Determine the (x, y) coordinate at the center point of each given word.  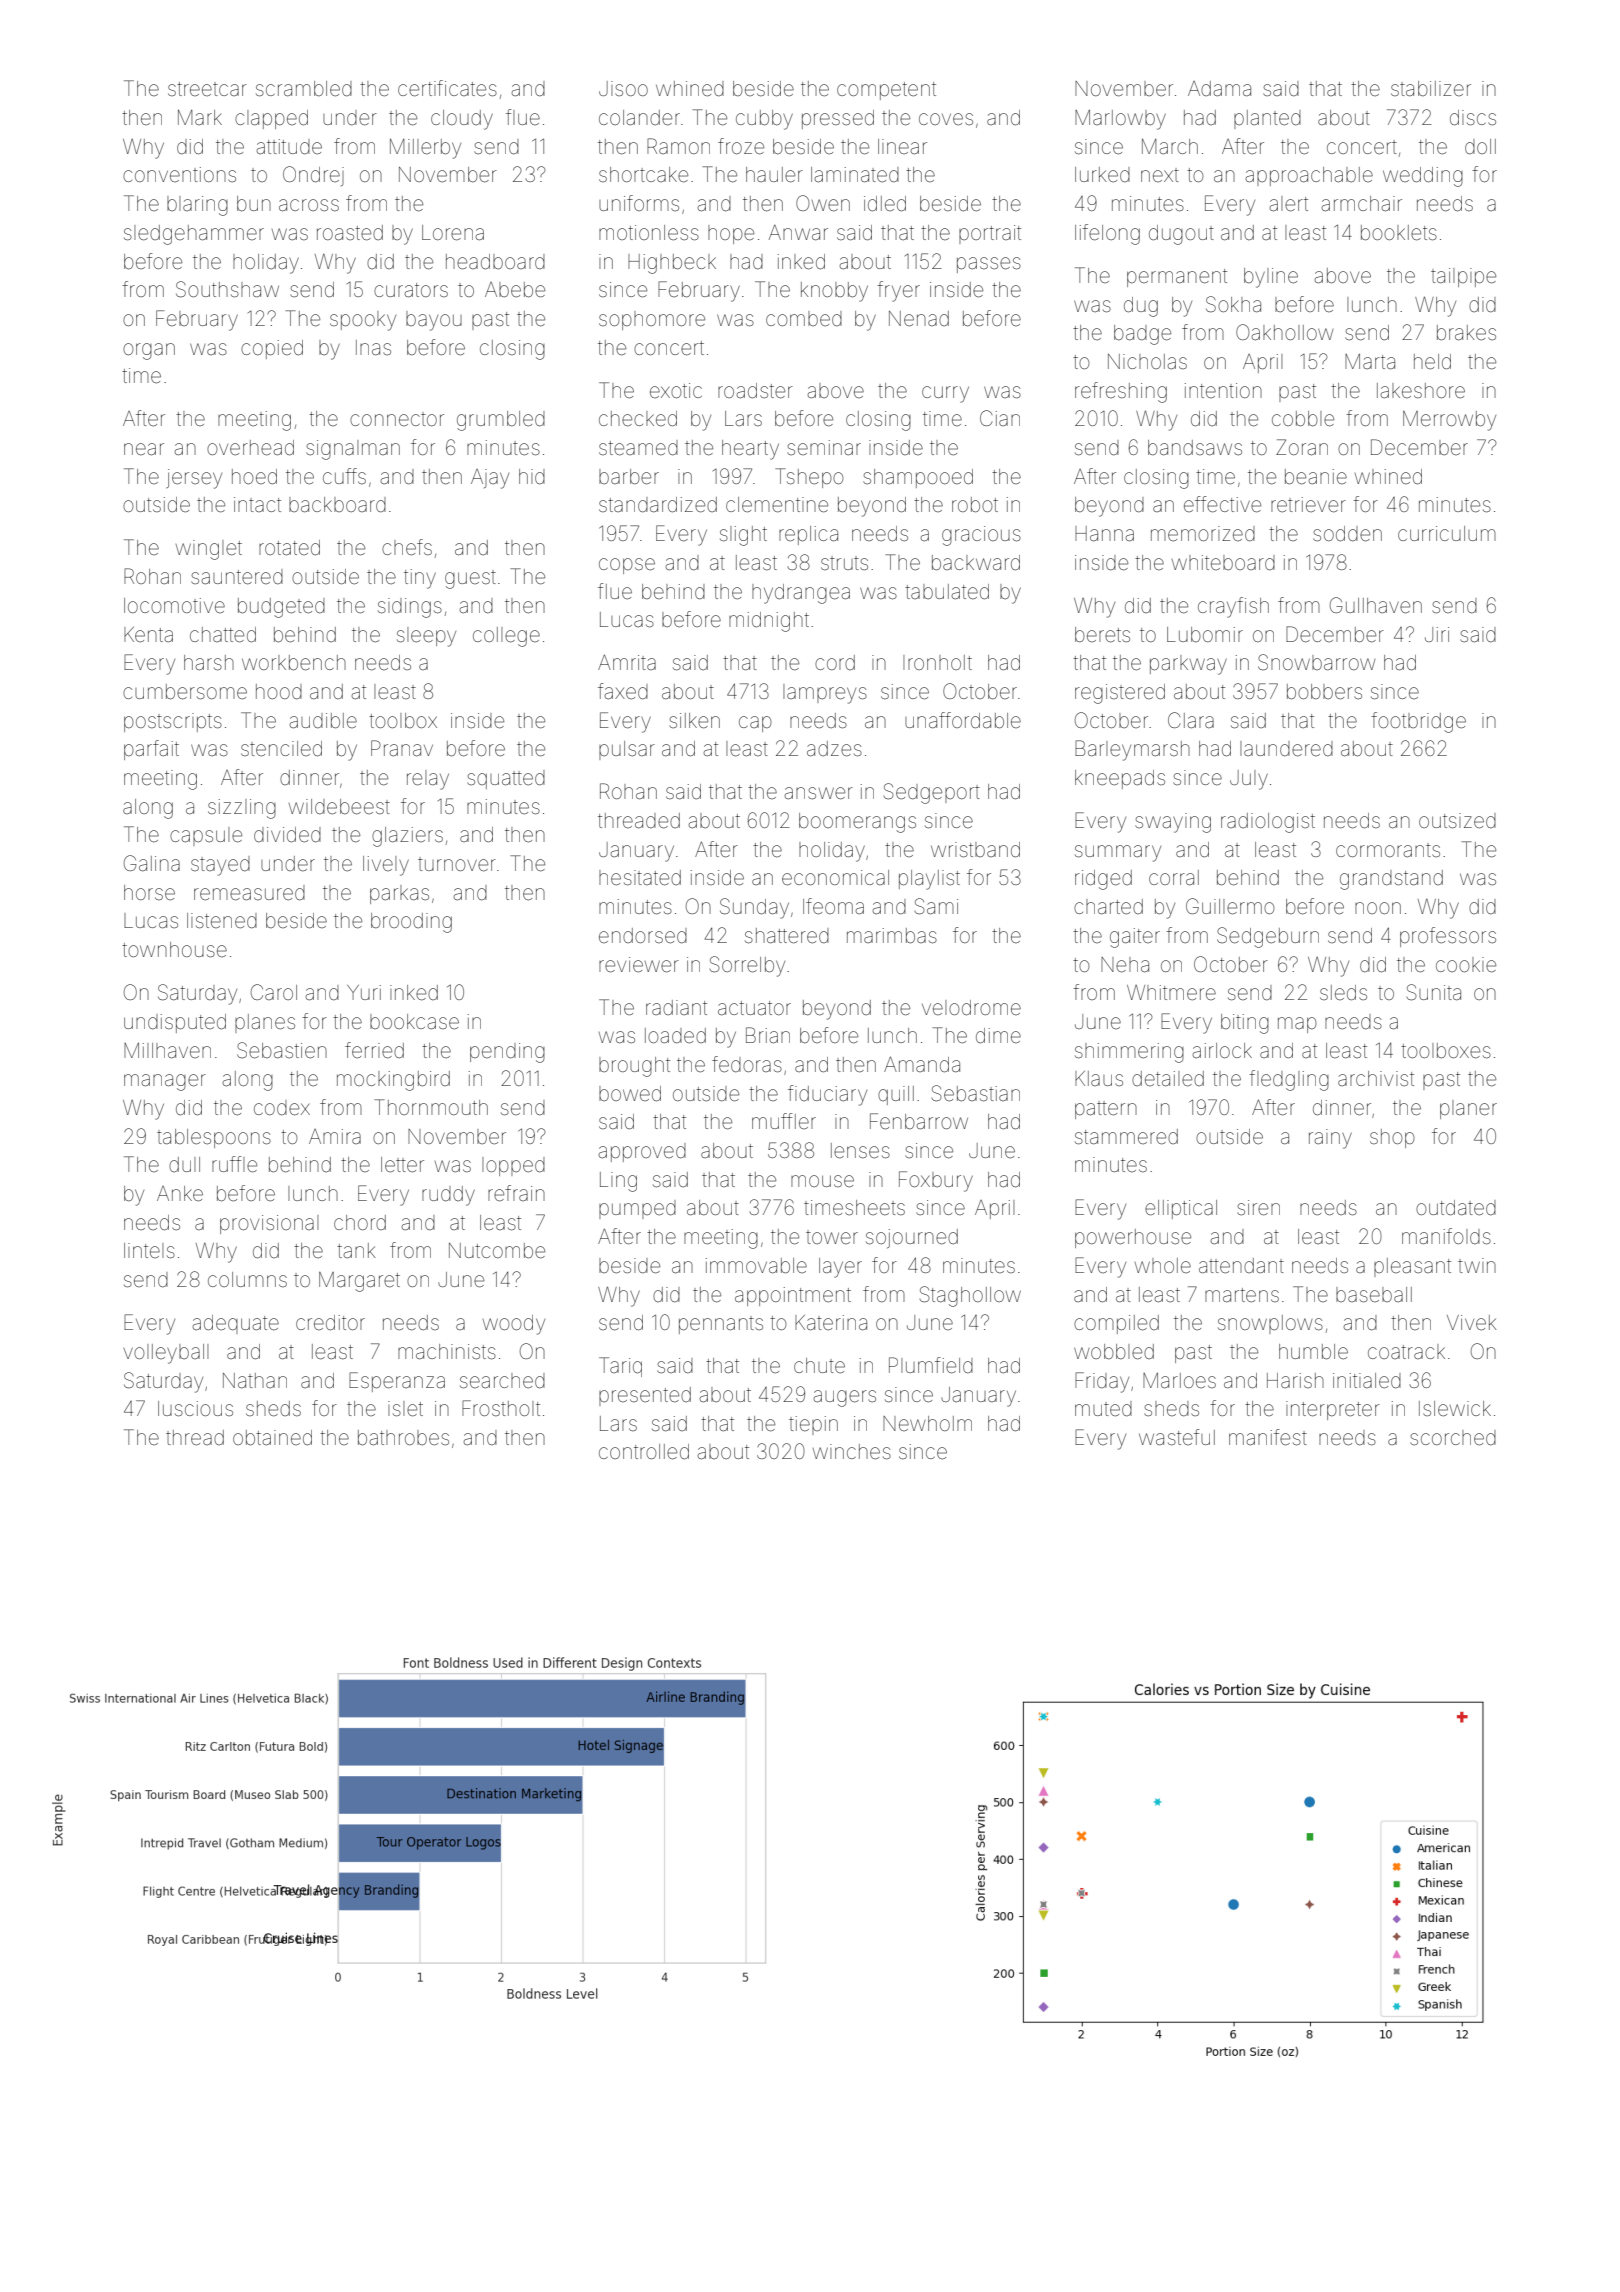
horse (149, 892)
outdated (1456, 1207)
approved (642, 1152)
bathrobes (403, 1437)
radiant (676, 1007)
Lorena (453, 233)
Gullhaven (1376, 605)
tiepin (813, 1425)
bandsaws (1195, 447)
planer (1468, 1109)
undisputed (175, 1023)
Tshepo (809, 478)
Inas (373, 347)
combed (804, 318)
